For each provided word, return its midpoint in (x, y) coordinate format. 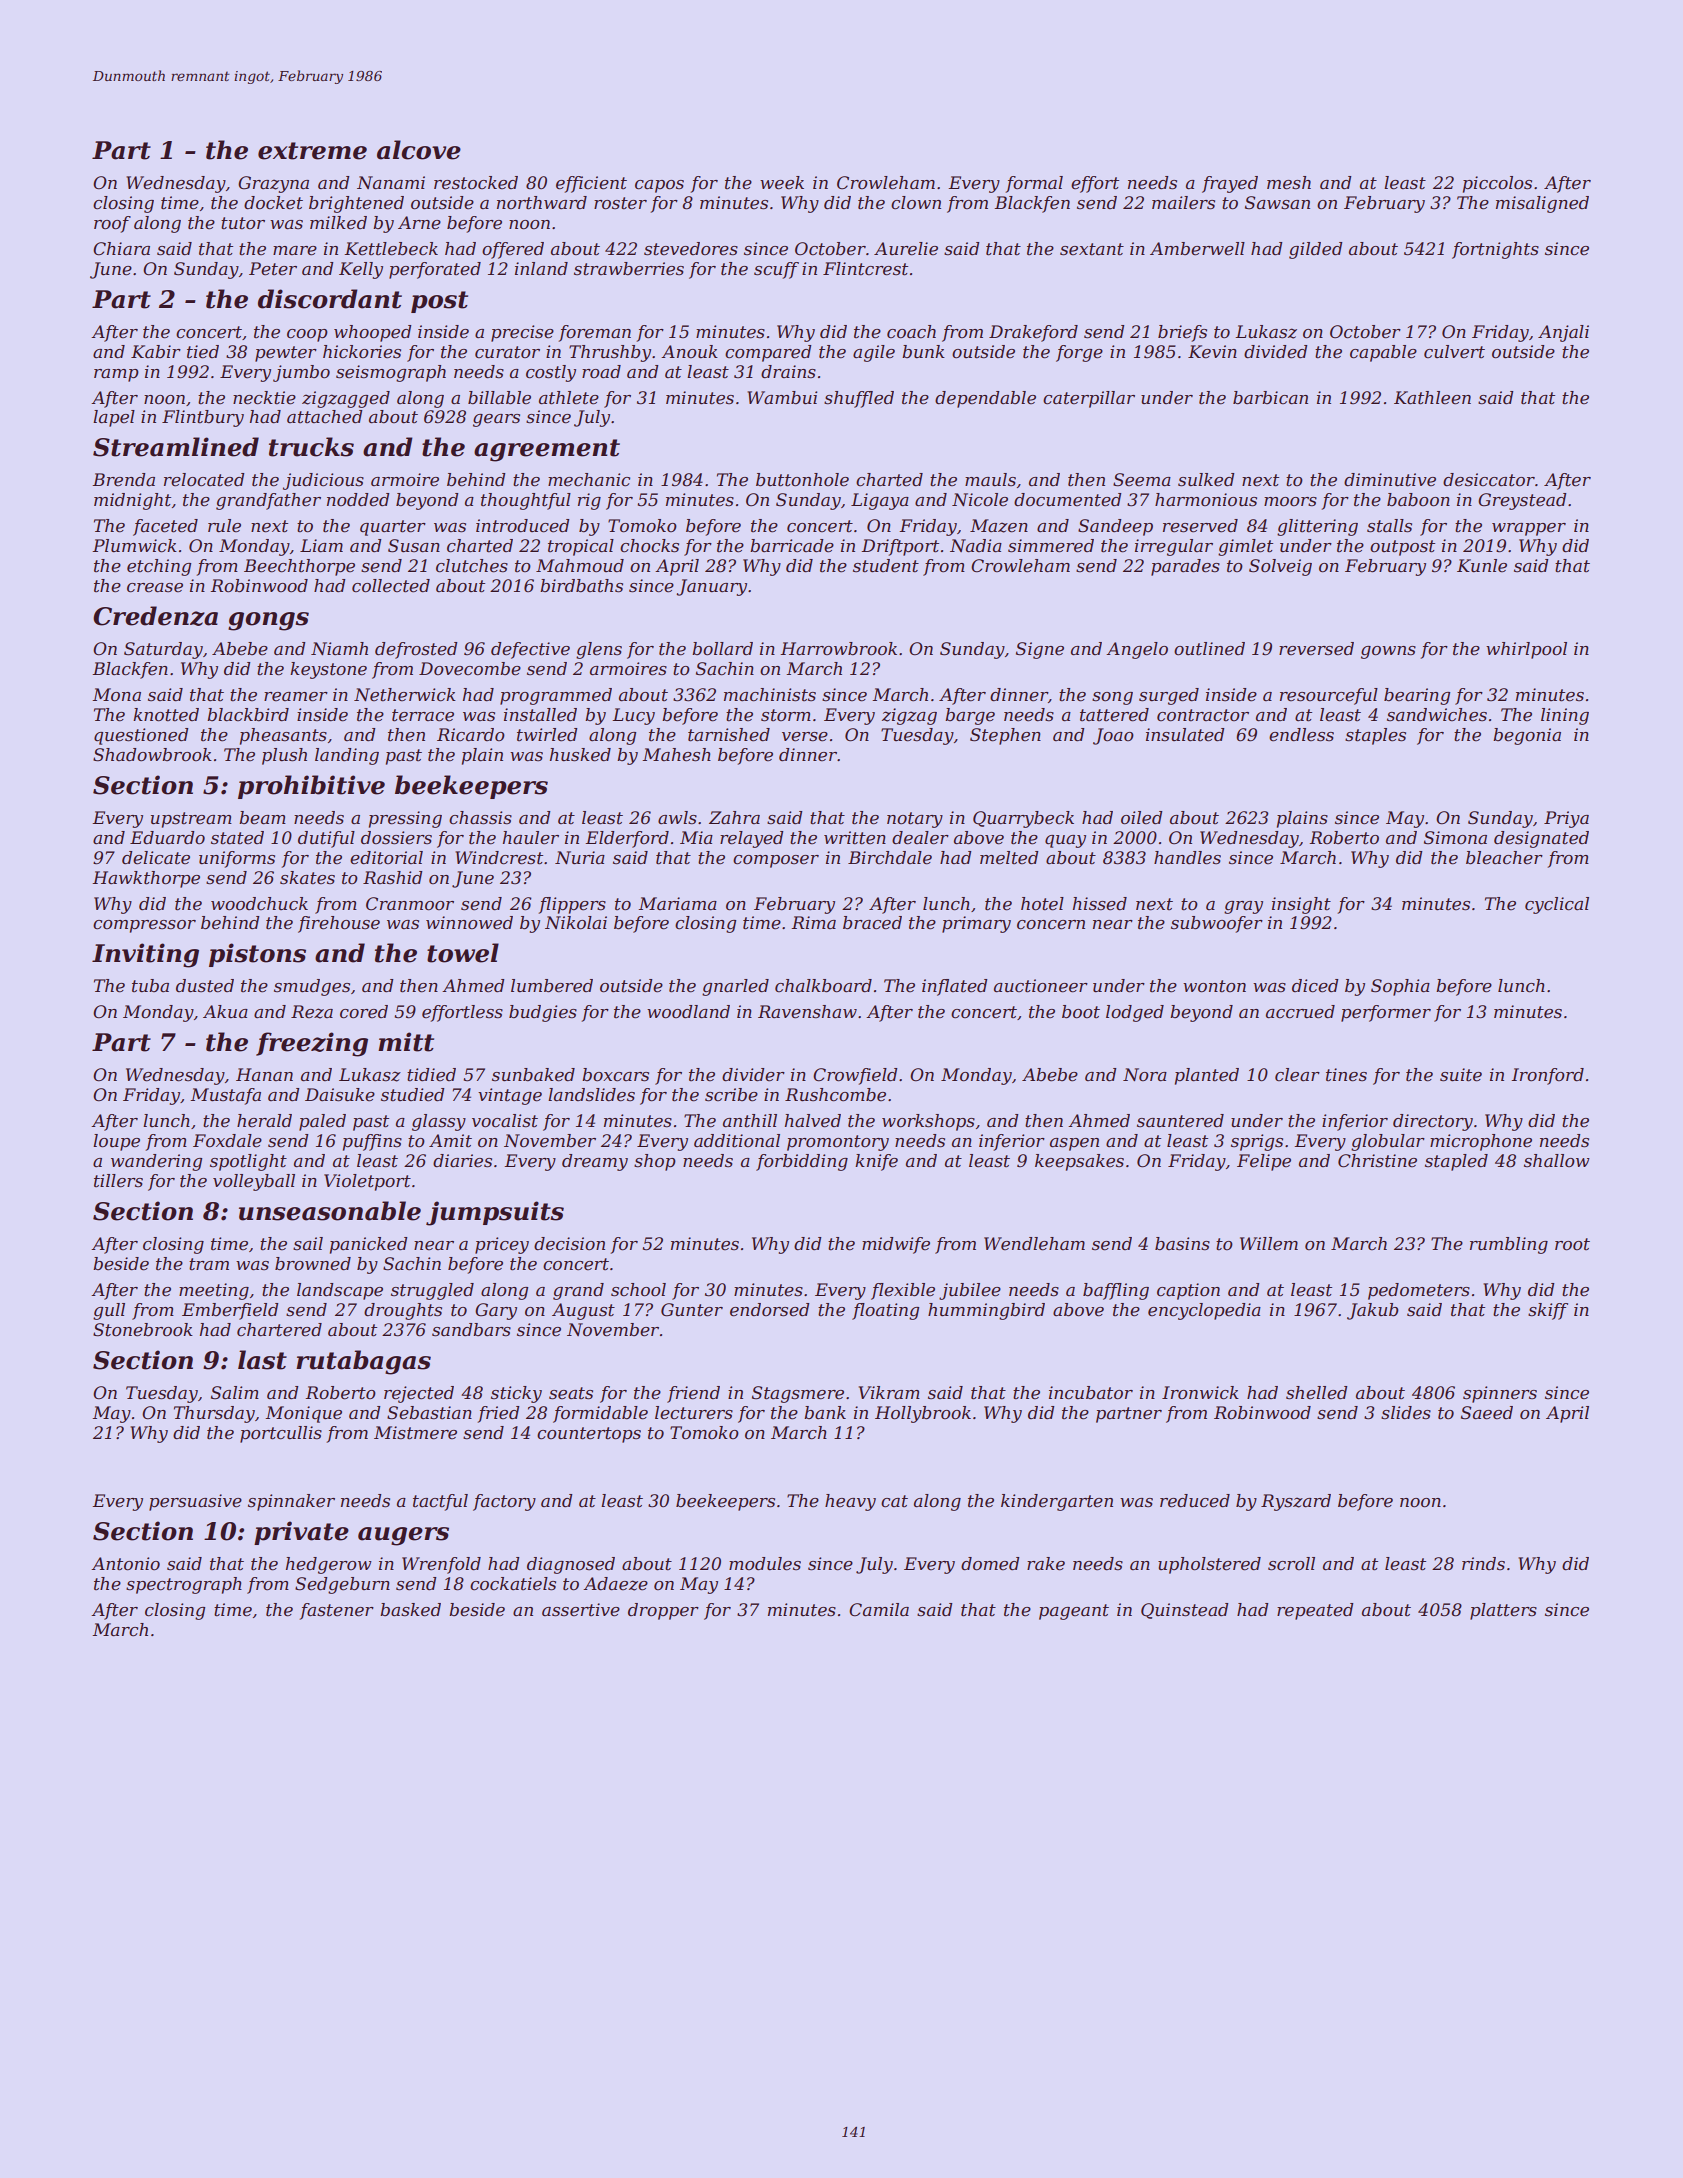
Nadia (976, 545)
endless (1301, 735)
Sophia (1400, 987)
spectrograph (184, 1585)
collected (391, 586)
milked (338, 223)
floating (885, 1311)
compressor (144, 926)
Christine (1377, 1161)
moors (1290, 502)
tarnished (729, 735)
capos (659, 186)
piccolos (1497, 184)
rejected (419, 1394)
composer (776, 861)
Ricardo (471, 734)
